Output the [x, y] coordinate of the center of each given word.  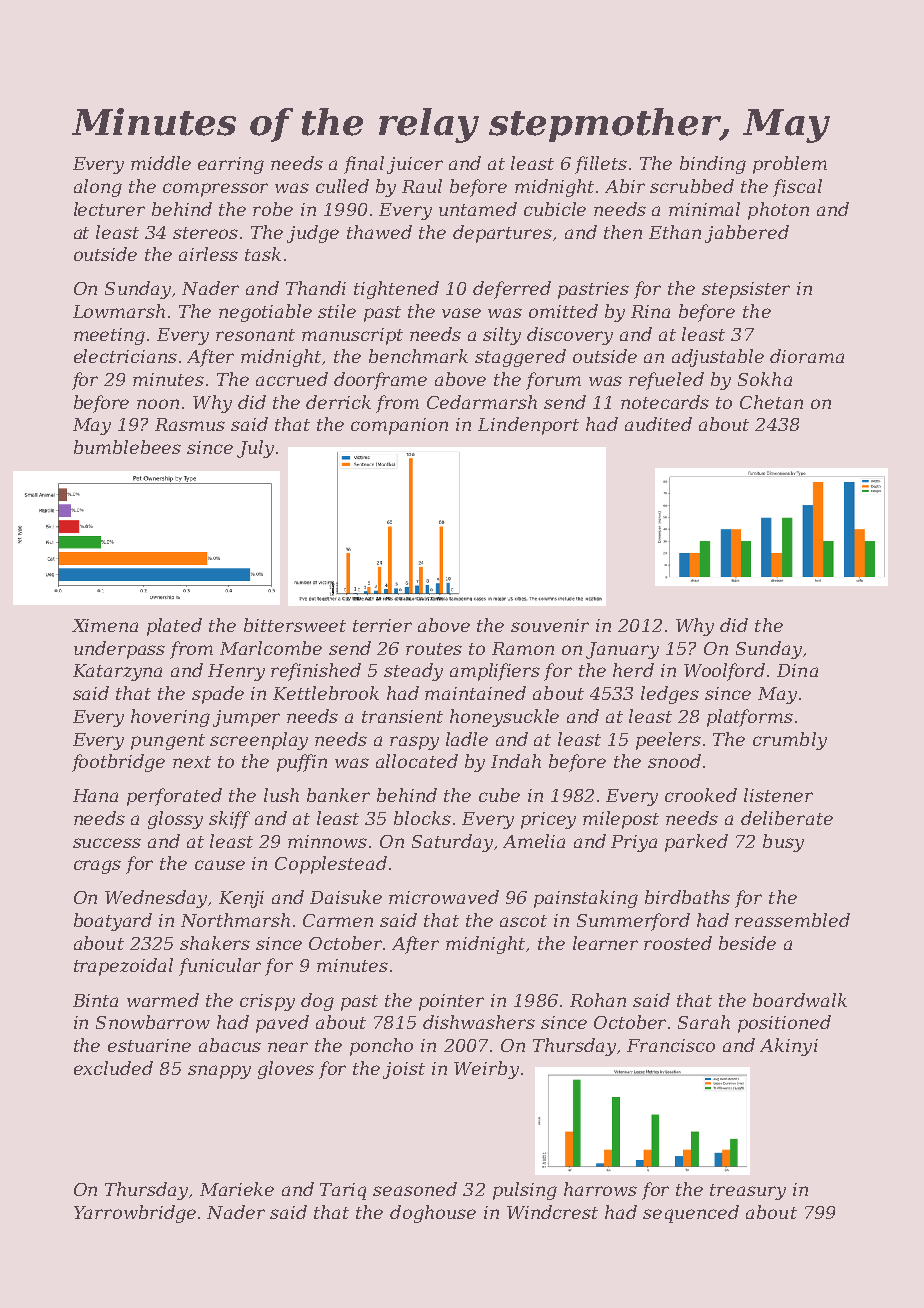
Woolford [724, 672]
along [98, 188]
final [364, 165]
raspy [414, 743]
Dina [797, 670]
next [192, 762]
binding [713, 165]
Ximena [105, 625]
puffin [302, 763]
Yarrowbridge [135, 1214]
